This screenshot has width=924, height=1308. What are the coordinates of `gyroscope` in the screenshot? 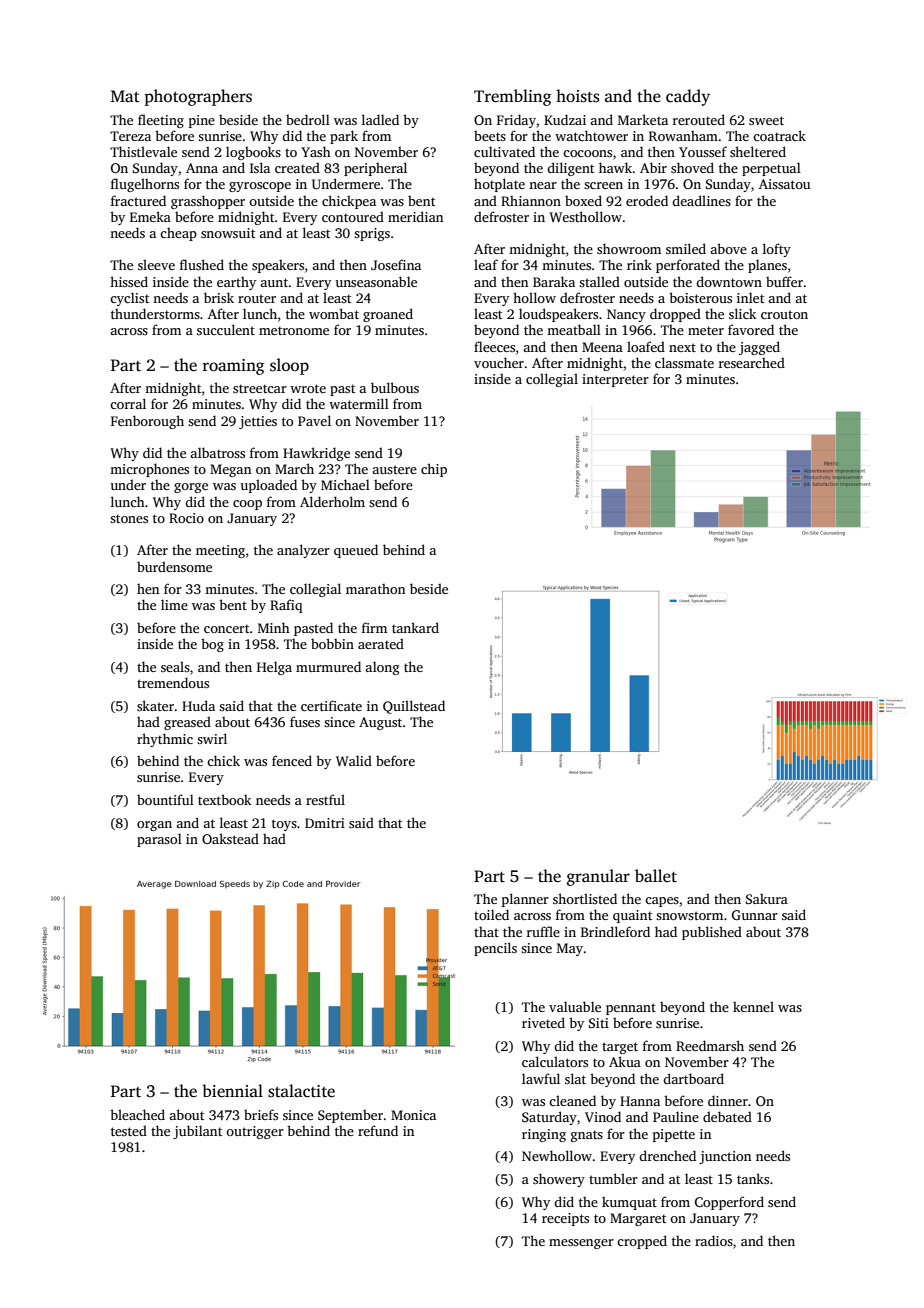 It's located at (260, 187).
